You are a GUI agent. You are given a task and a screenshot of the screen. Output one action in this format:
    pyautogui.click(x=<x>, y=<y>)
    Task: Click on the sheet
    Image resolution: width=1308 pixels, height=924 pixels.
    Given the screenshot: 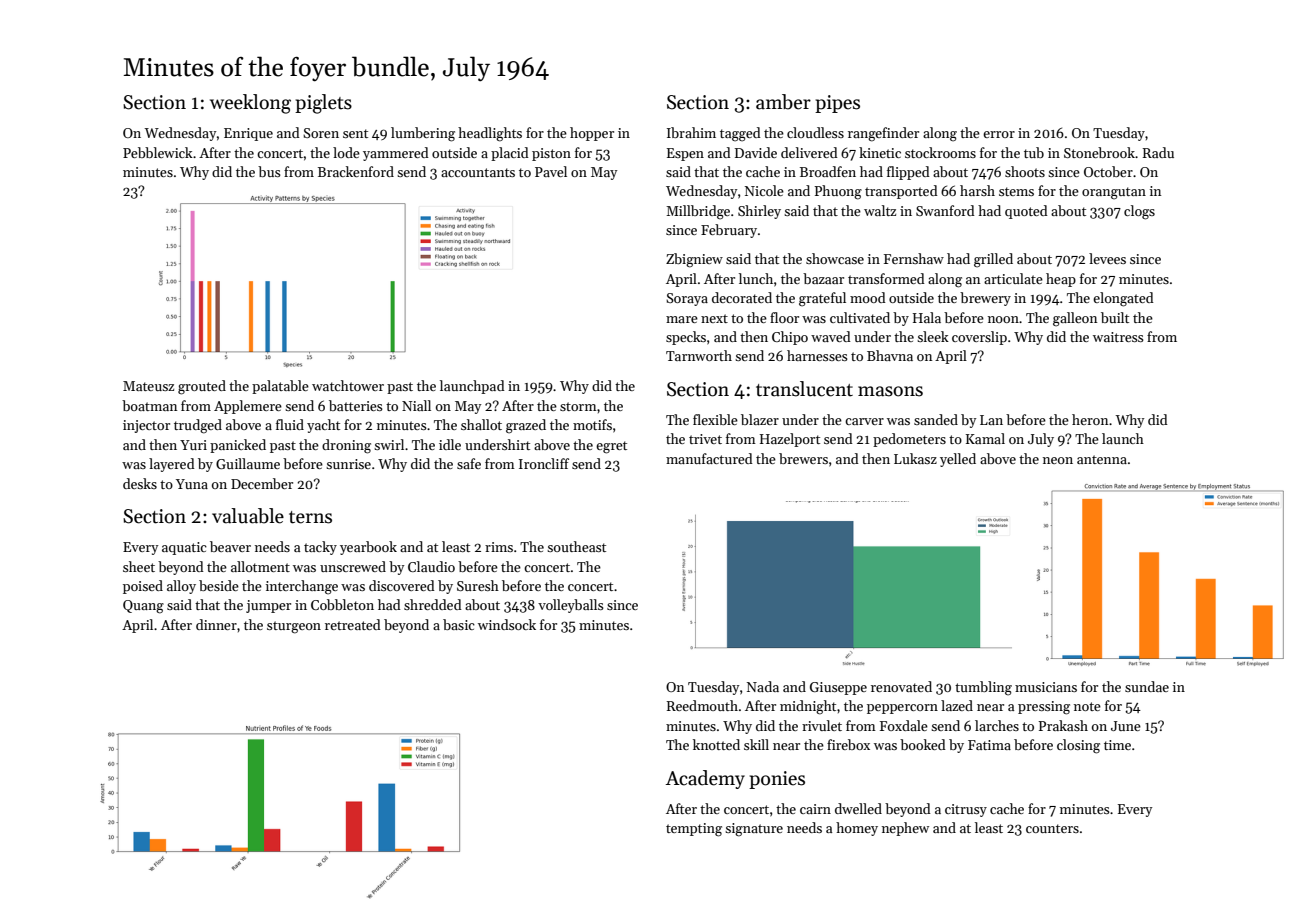 What is the action you would take?
    pyautogui.click(x=139, y=566)
